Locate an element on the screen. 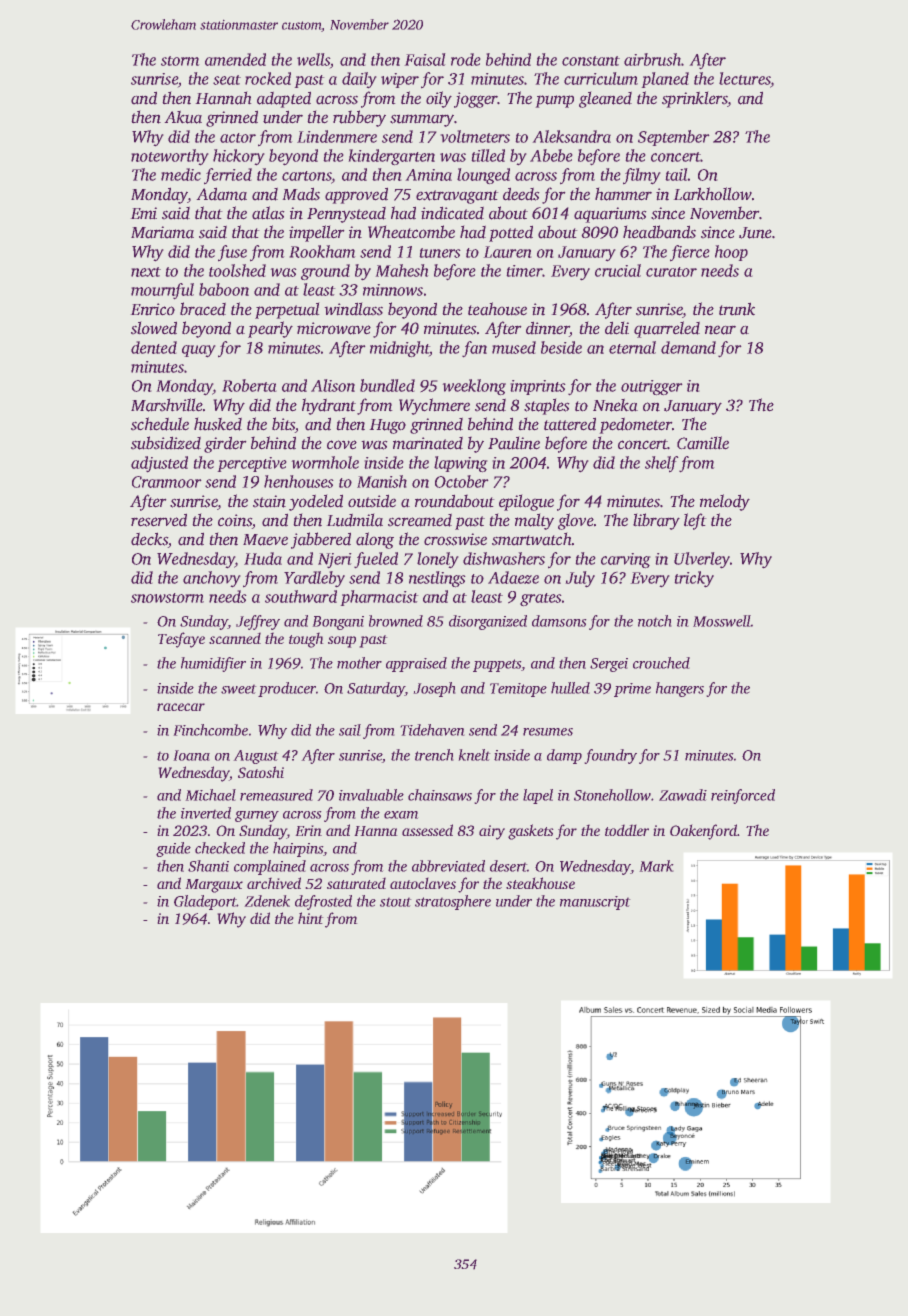 The height and width of the screenshot is (1316, 908). lapel is located at coordinates (538, 796).
